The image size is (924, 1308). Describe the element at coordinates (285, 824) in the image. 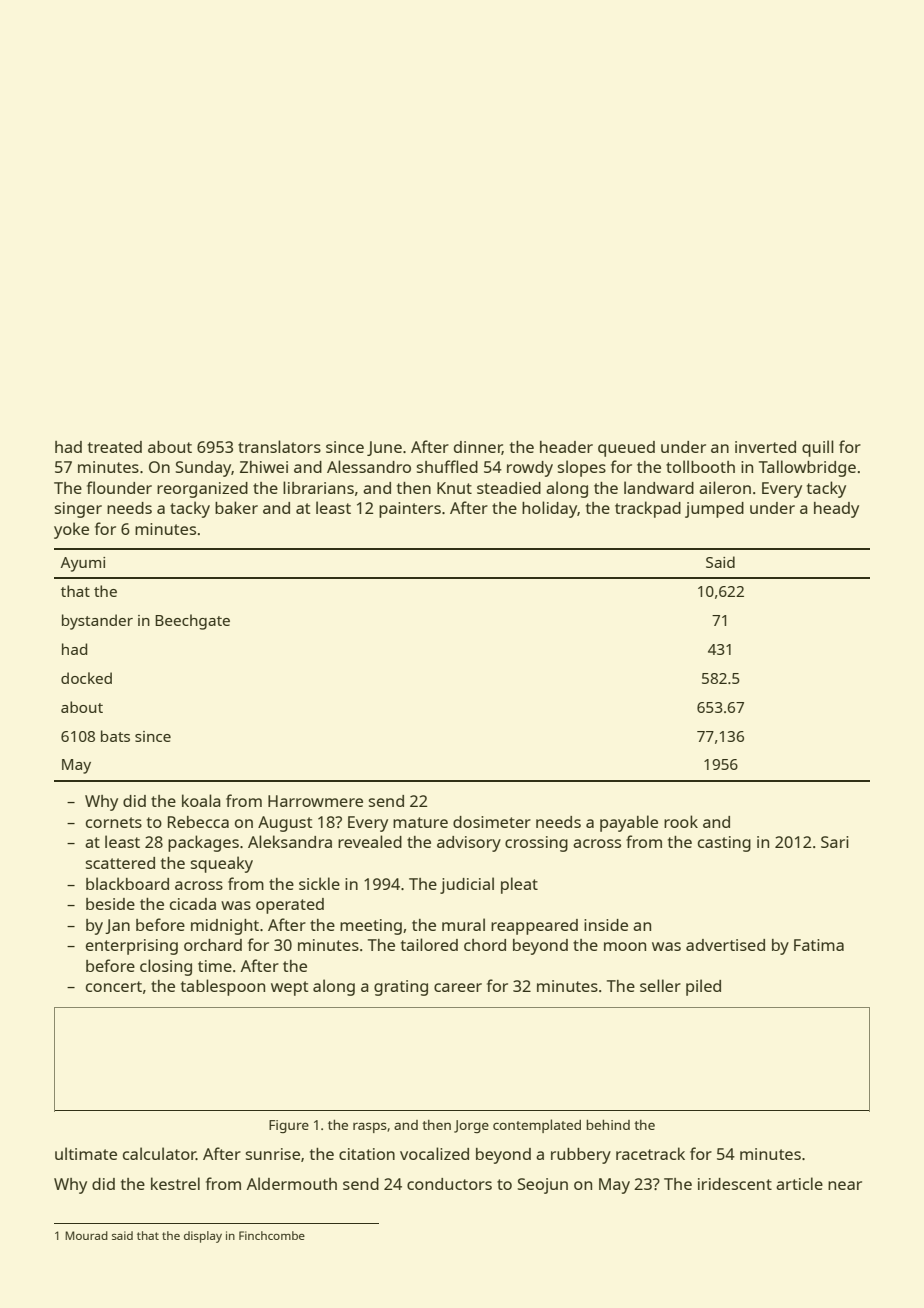

I see `August` at that location.
